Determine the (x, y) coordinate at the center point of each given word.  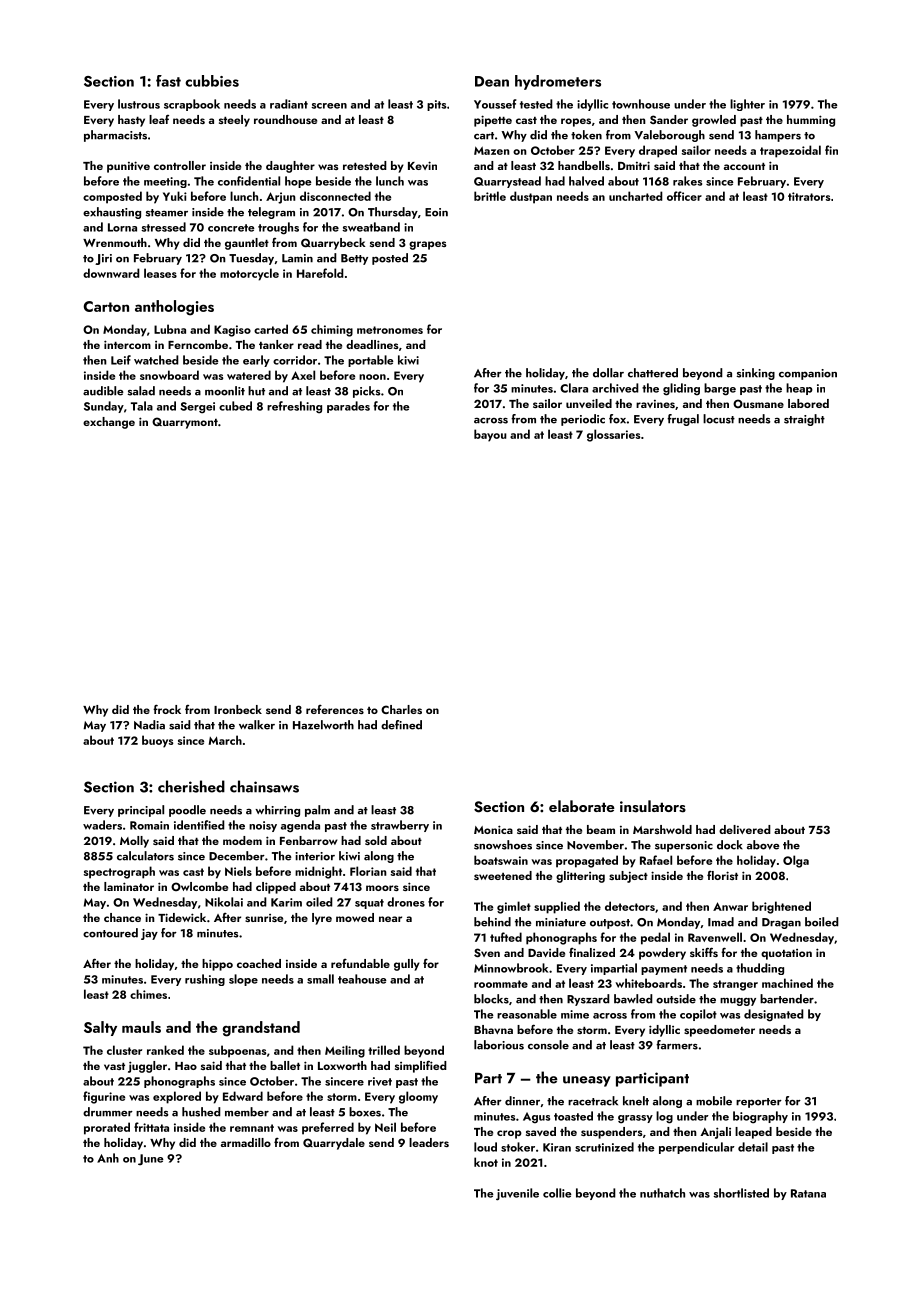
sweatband (371, 227)
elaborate (582, 806)
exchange (109, 423)
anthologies (174, 308)
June (151, 1159)
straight (804, 420)
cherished (191, 786)
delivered (745, 829)
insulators (653, 806)
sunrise (264, 918)
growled (714, 121)
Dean (492, 81)
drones (406, 902)
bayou (490, 435)
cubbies (212, 81)
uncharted (636, 196)
